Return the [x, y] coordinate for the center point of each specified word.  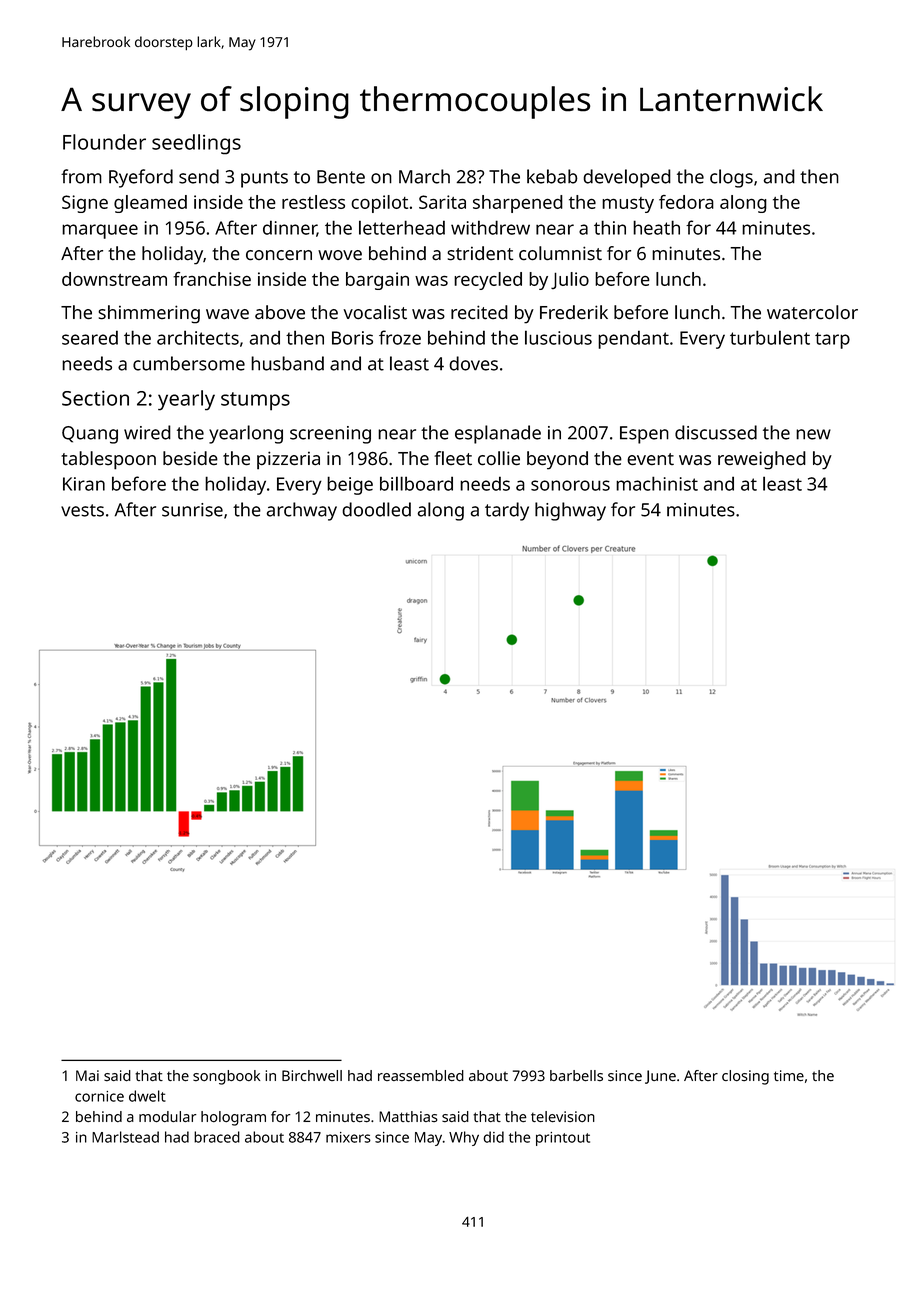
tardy [507, 511]
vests [82, 510]
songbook [226, 1077]
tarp [832, 340]
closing [745, 1077]
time [789, 1075]
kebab [552, 176]
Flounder [104, 142]
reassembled [421, 1076]
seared [90, 337]
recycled [488, 281]
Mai [87, 1075]
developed [627, 178]
